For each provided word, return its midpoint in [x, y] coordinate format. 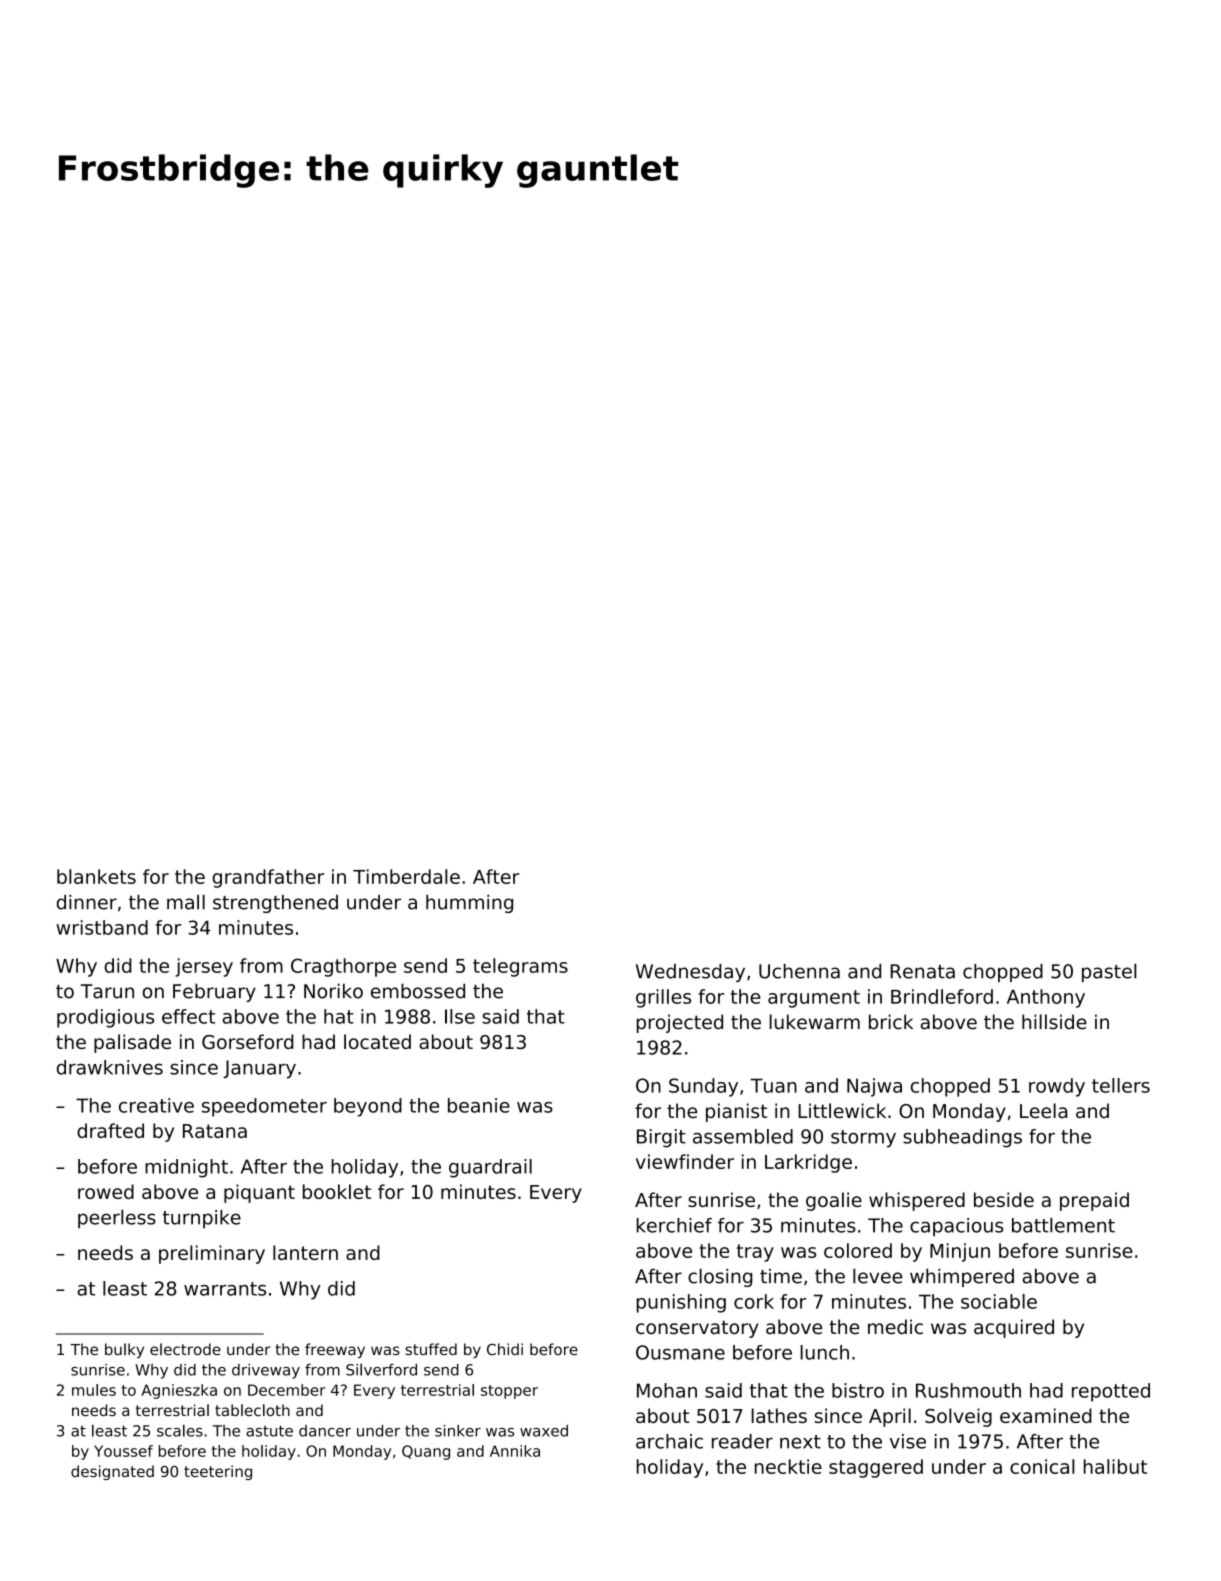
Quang [426, 1452]
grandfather [268, 878]
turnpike [202, 1219]
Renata [923, 971]
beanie [479, 1105]
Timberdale [406, 876]
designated [112, 1472]
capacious [957, 1227]
